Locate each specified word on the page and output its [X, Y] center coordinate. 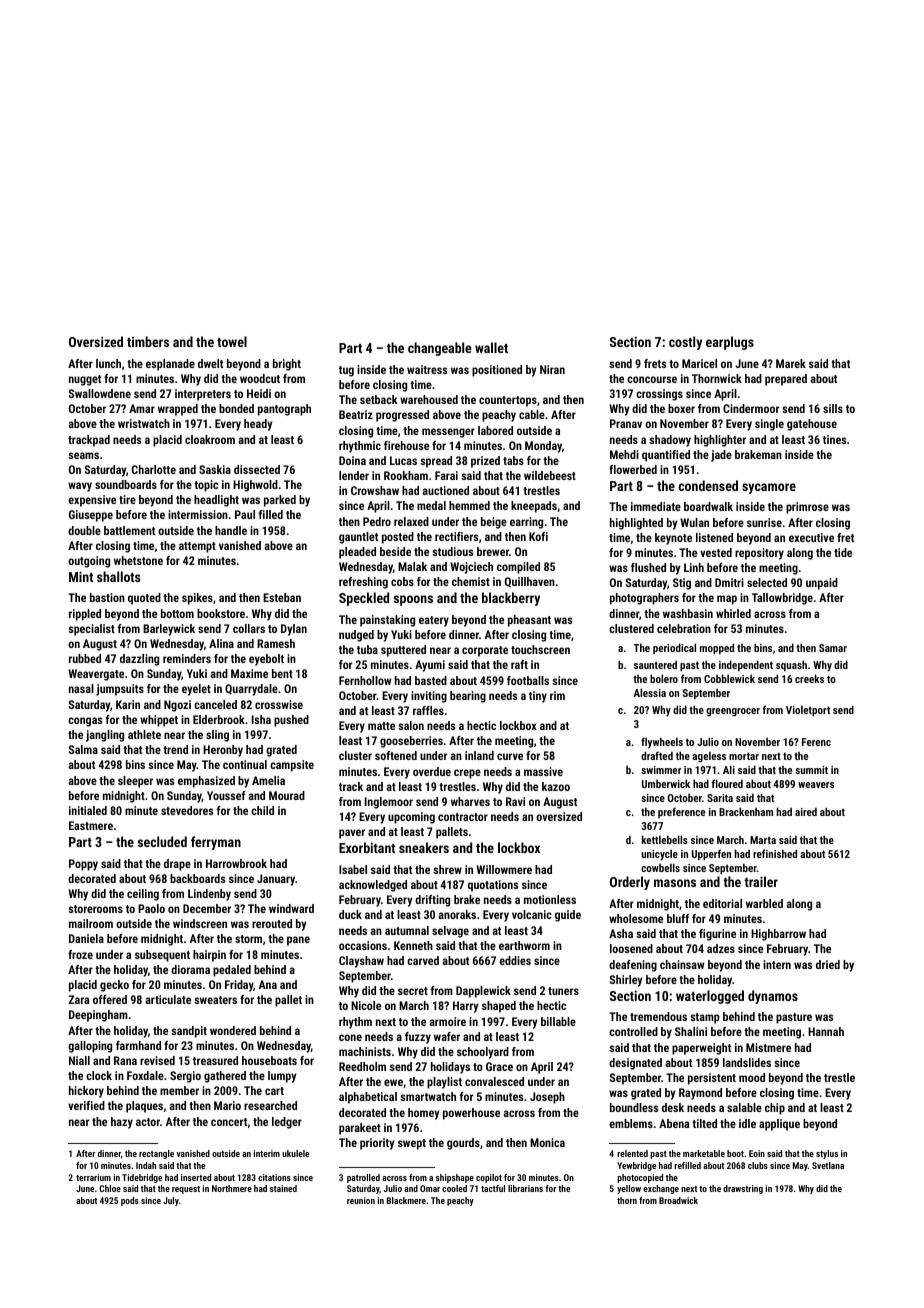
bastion [107, 597]
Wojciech [471, 568]
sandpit [189, 1032]
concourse [652, 379]
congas [85, 722]
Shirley [626, 981]
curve [510, 756]
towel [232, 341]
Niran [552, 369]
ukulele [295, 1153]
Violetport [808, 711]
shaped [499, 1007]
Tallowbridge [782, 599]
